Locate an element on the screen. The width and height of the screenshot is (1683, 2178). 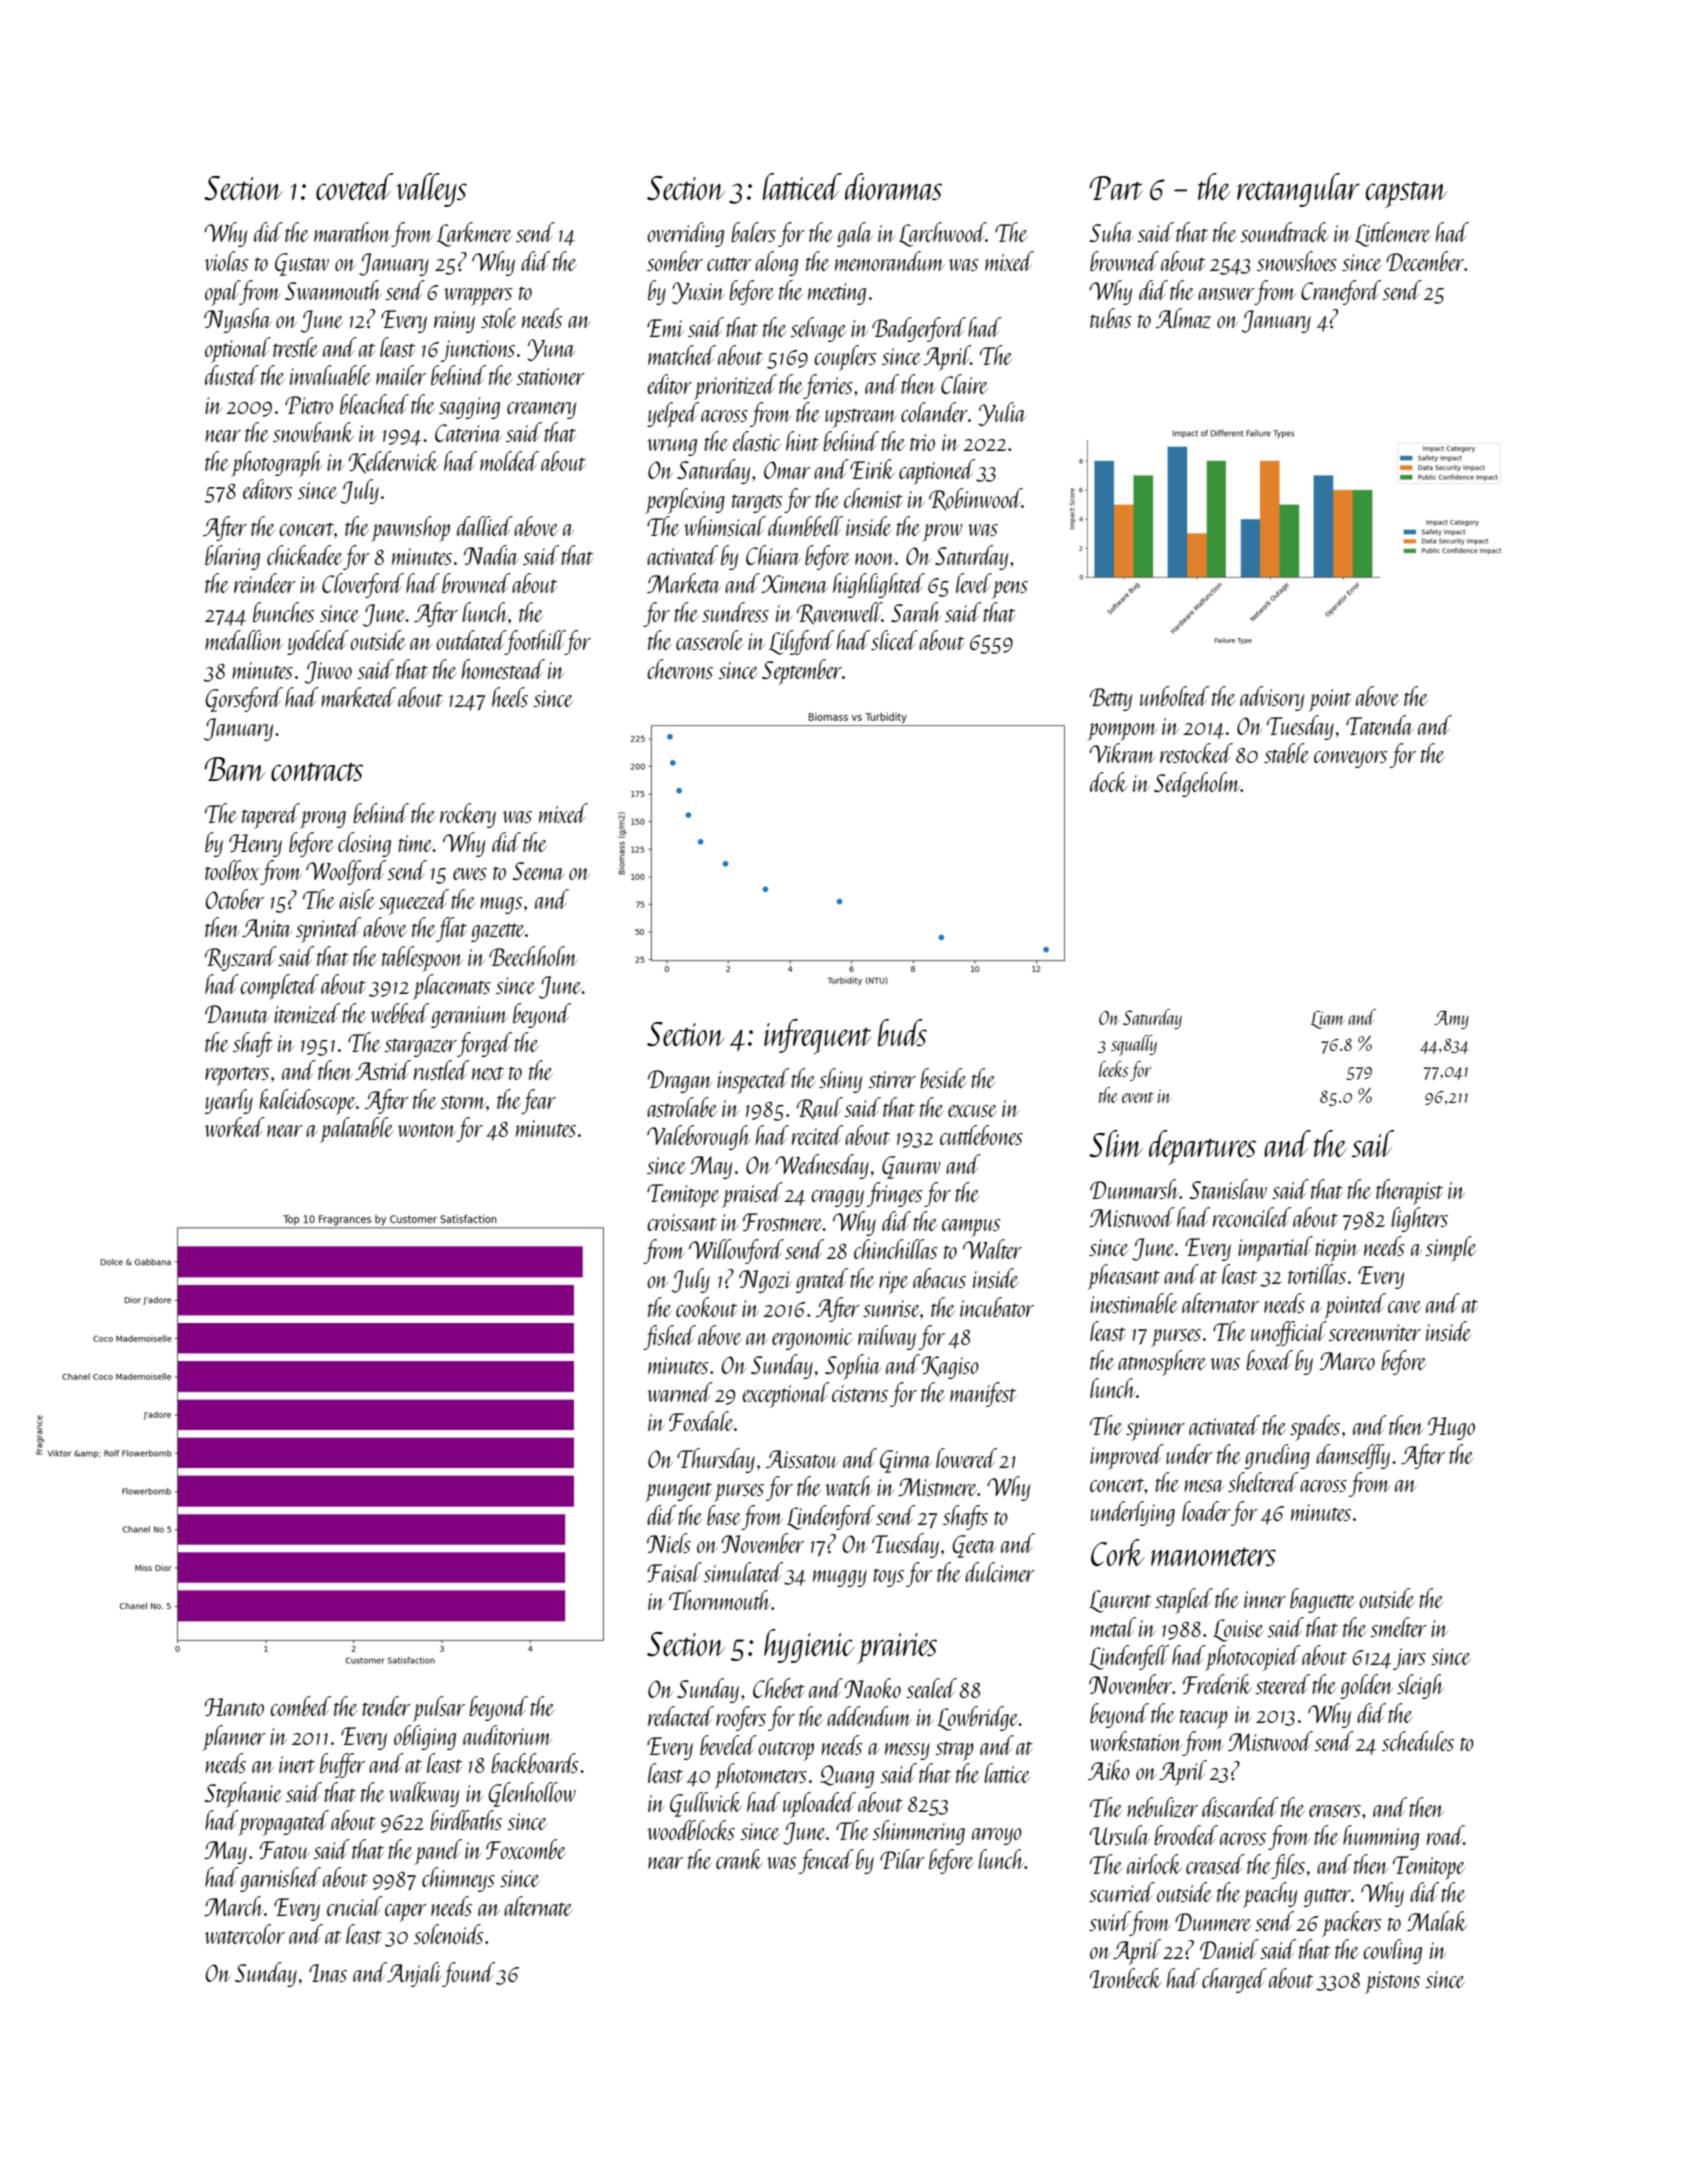
Liam is located at coordinates (1328, 1020).
